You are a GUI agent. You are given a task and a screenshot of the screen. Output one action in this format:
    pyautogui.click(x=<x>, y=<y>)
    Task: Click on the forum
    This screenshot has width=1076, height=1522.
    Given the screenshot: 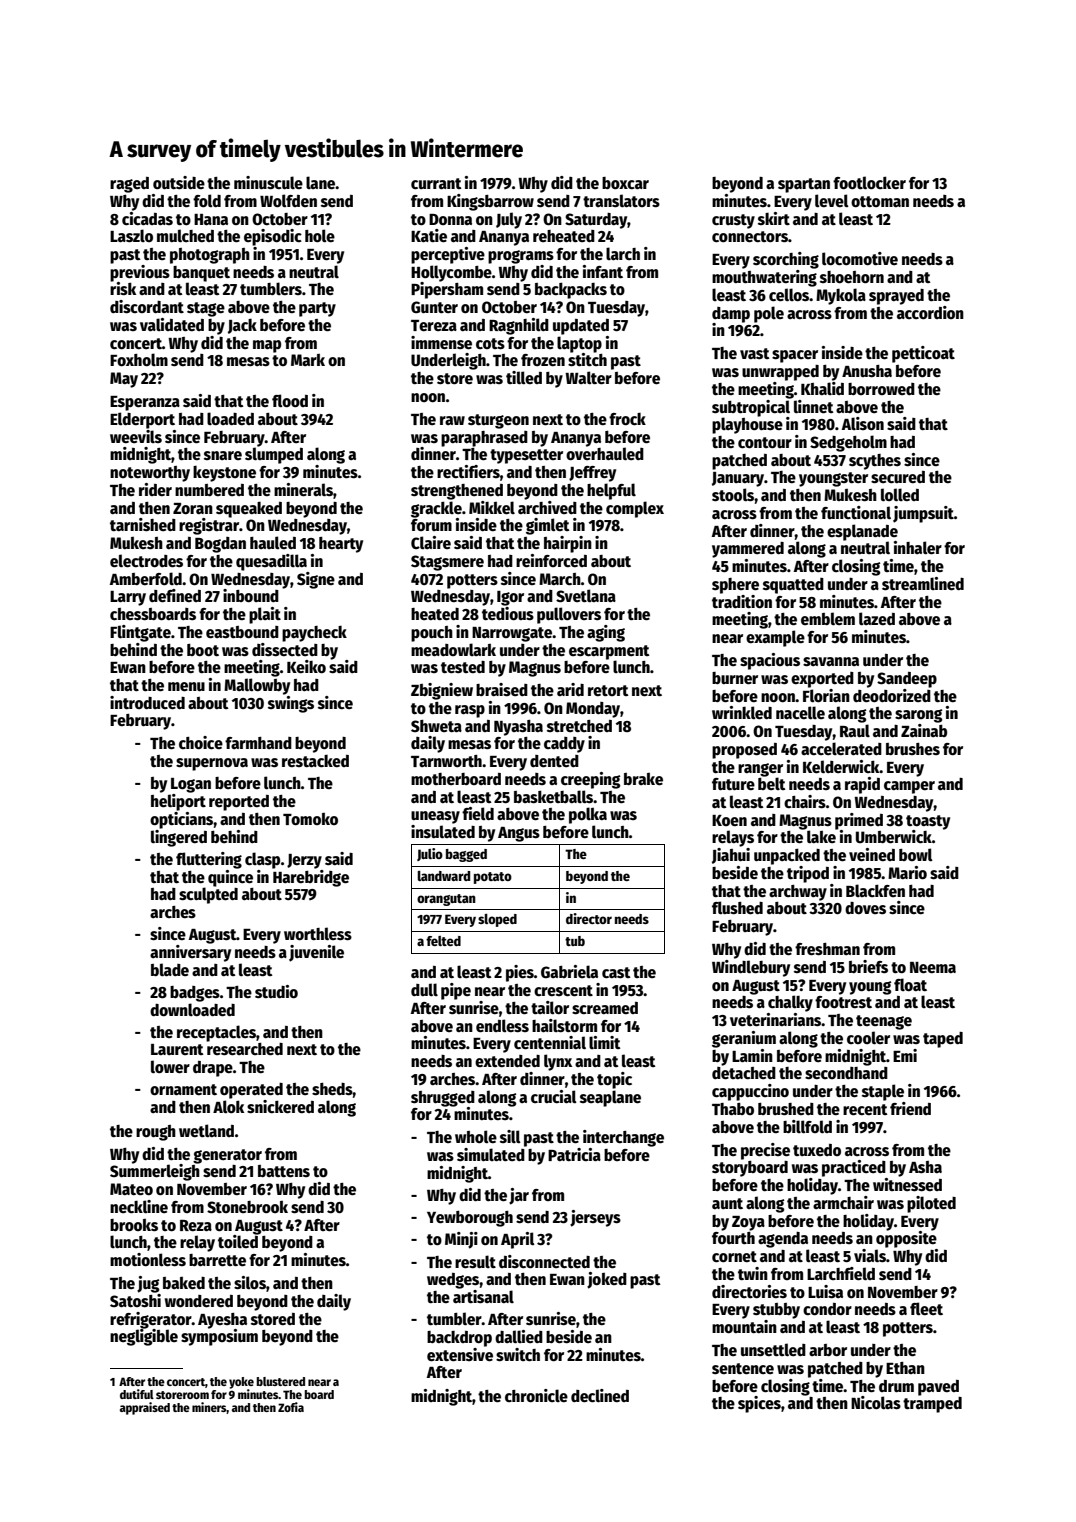 What is the action you would take?
    pyautogui.click(x=431, y=525)
